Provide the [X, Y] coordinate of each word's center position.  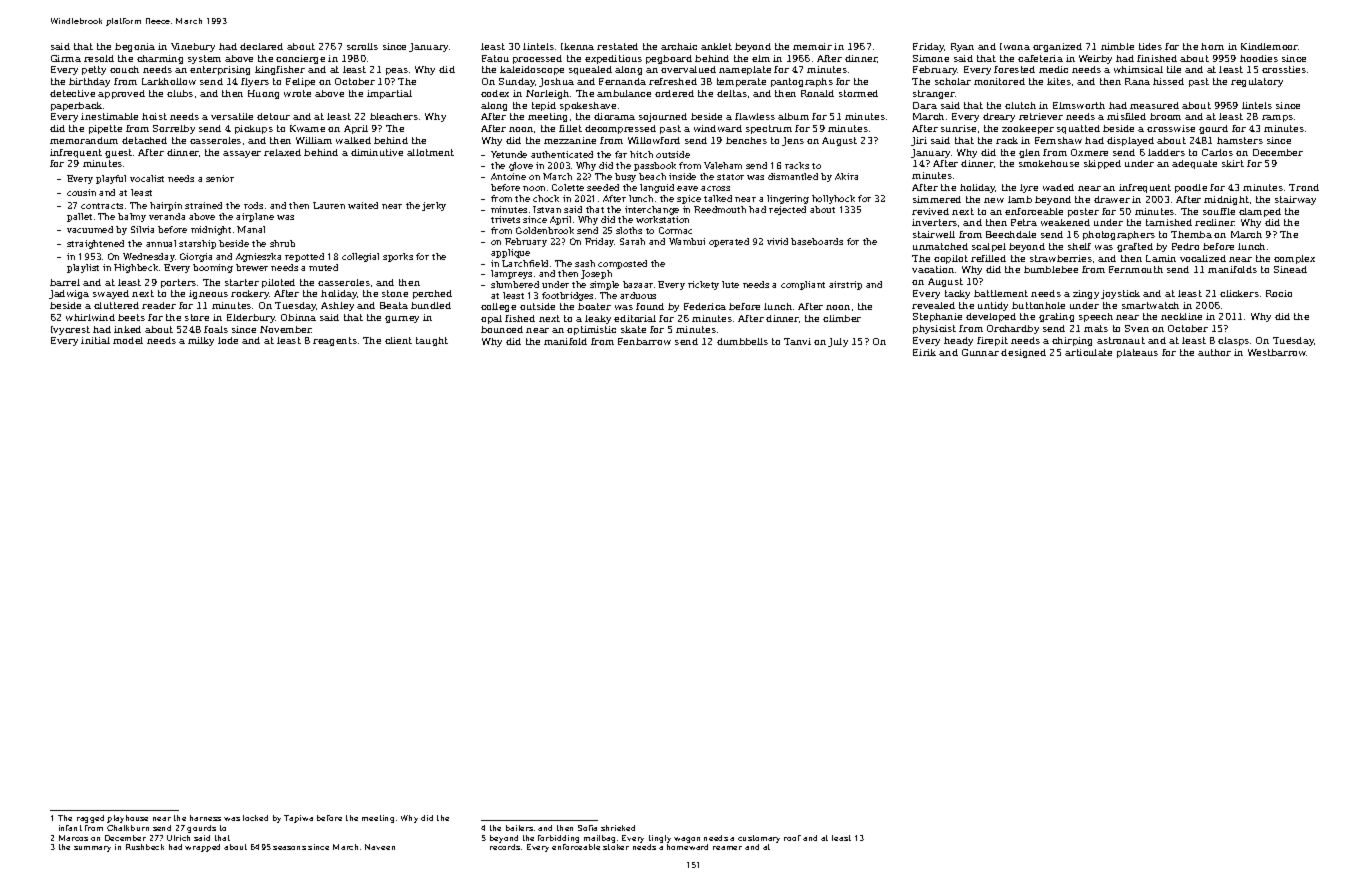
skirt [1233, 163]
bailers [519, 828]
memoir [812, 46]
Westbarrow [1277, 352]
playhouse [127, 819]
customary [759, 839]
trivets [505, 219]
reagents [335, 341]
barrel [65, 282]
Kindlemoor [1270, 46]
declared [261, 46]
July [838, 342]
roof [792, 838]
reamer [727, 848]
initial [95, 340]
